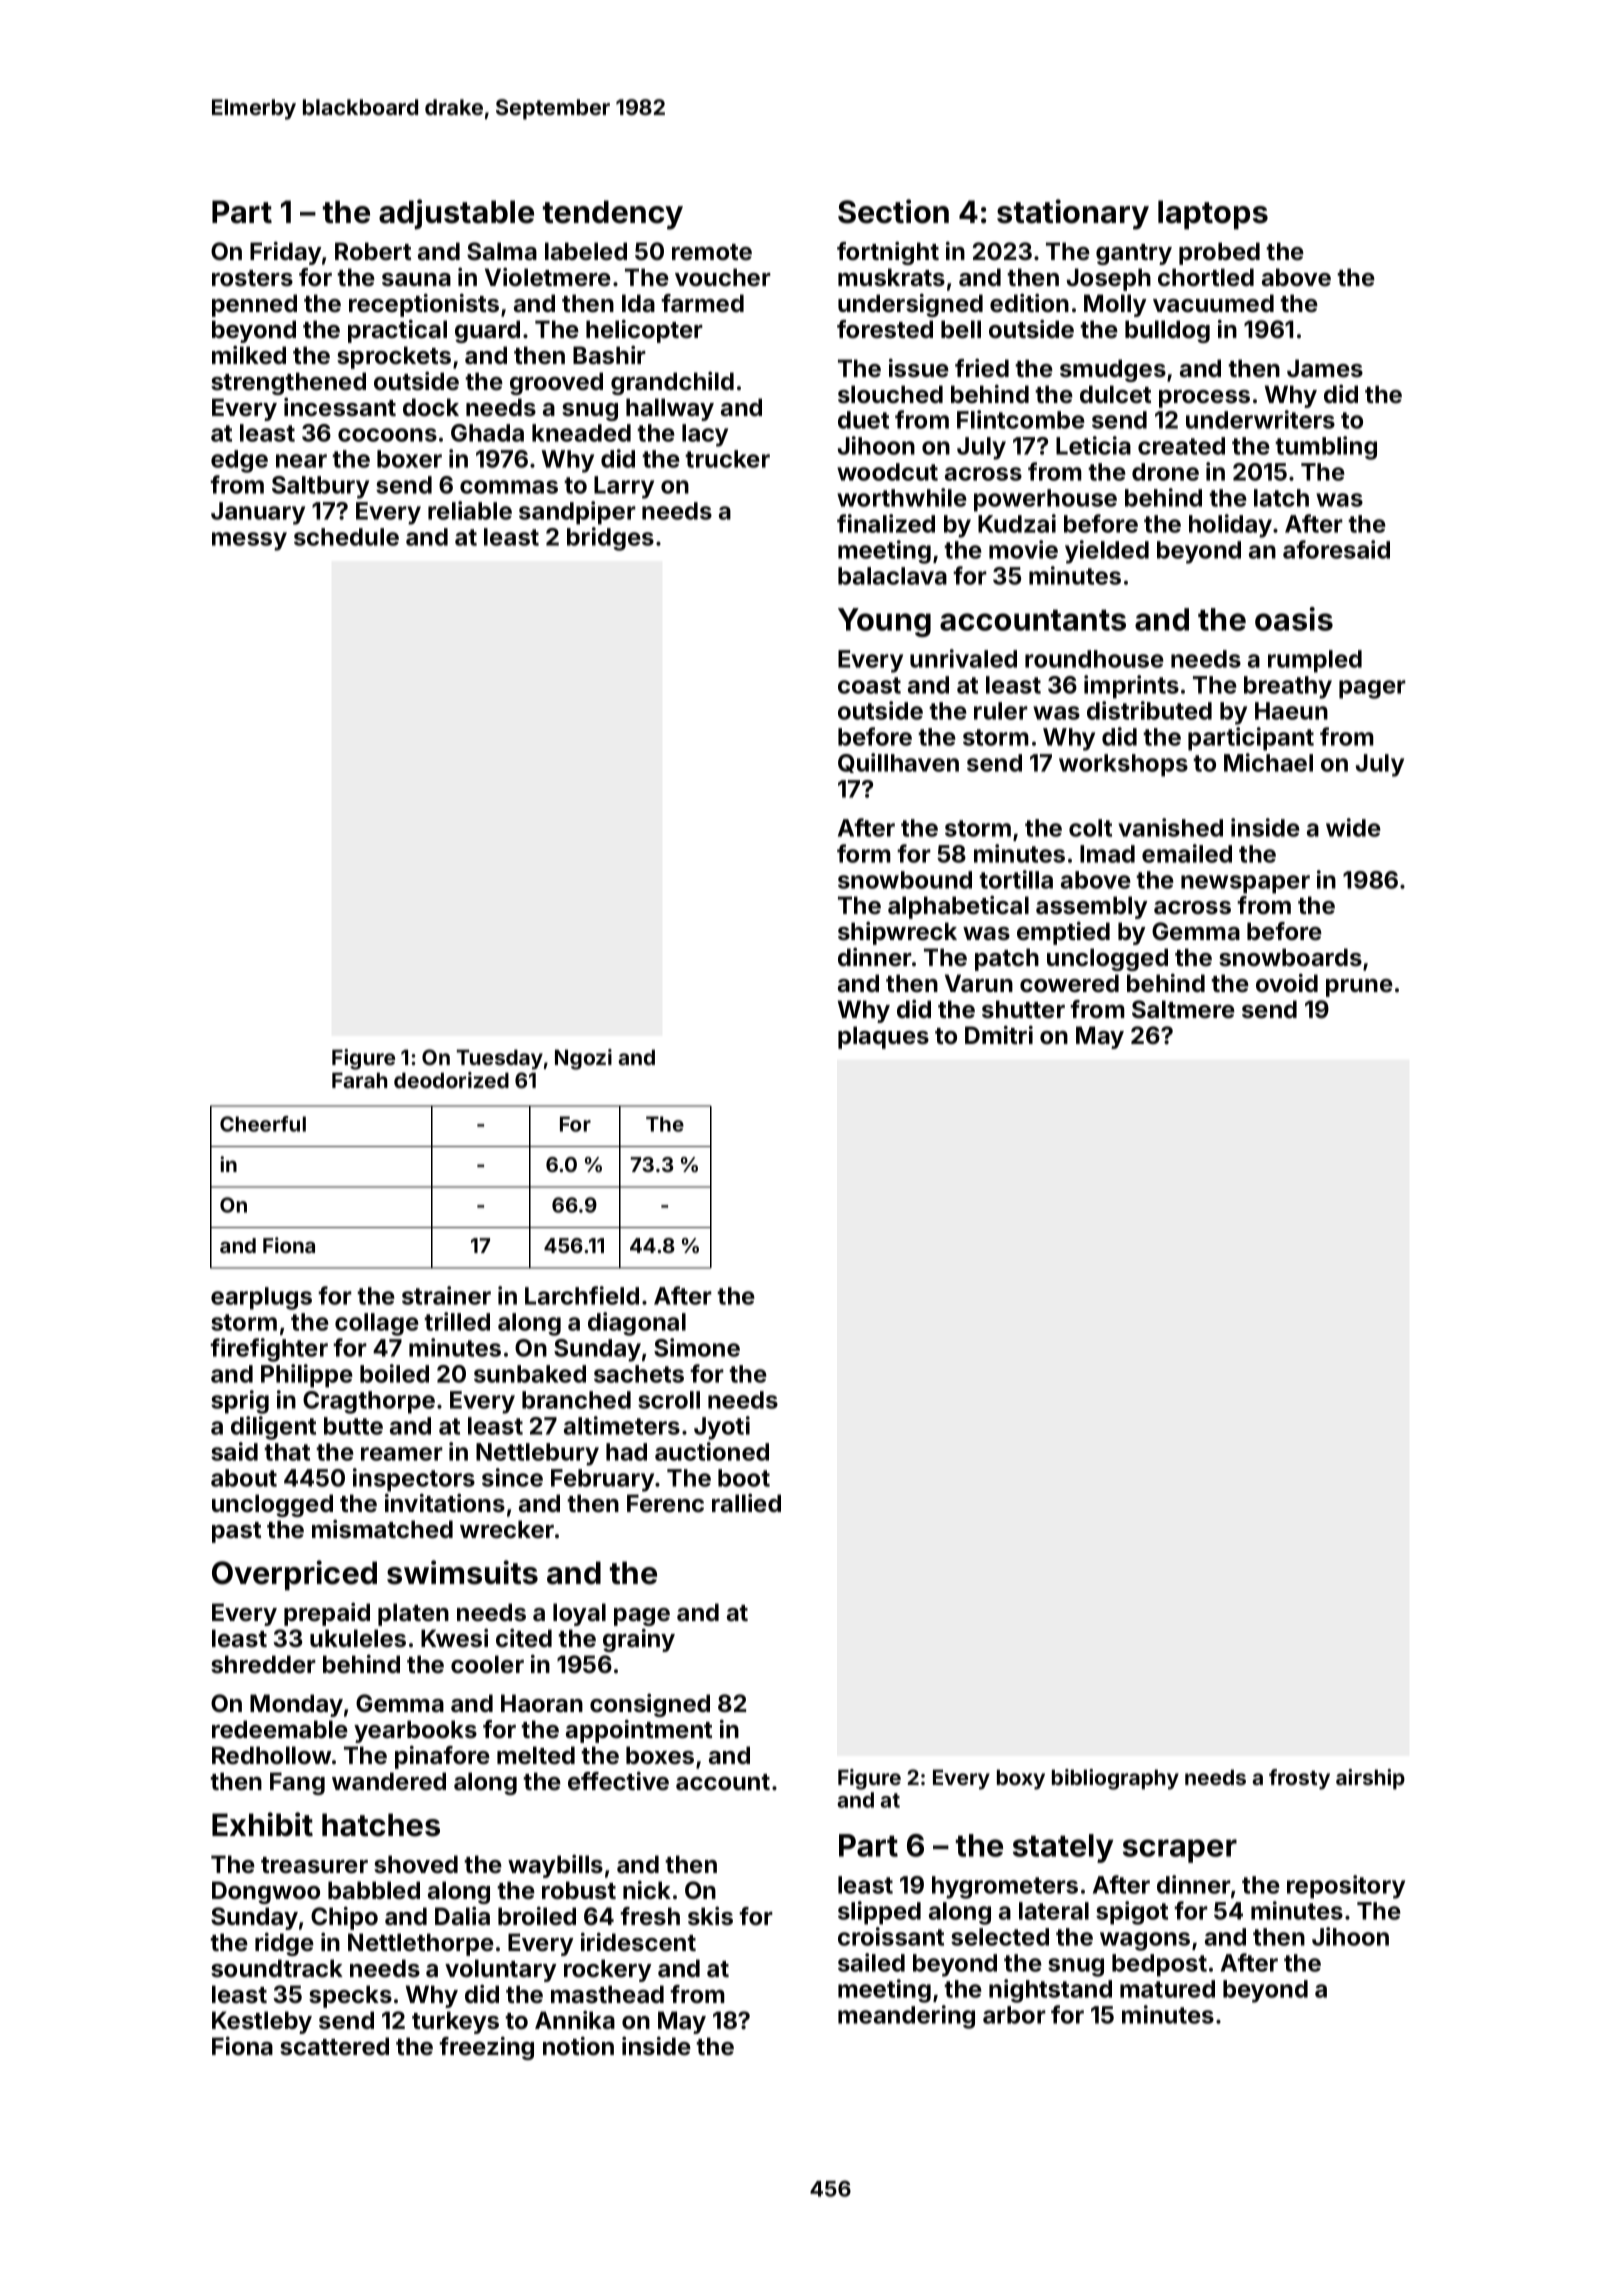 The width and height of the screenshot is (1620, 2292). What do you see at coordinates (240, 1402) in the screenshot?
I see `sprig` at bounding box center [240, 1402].
